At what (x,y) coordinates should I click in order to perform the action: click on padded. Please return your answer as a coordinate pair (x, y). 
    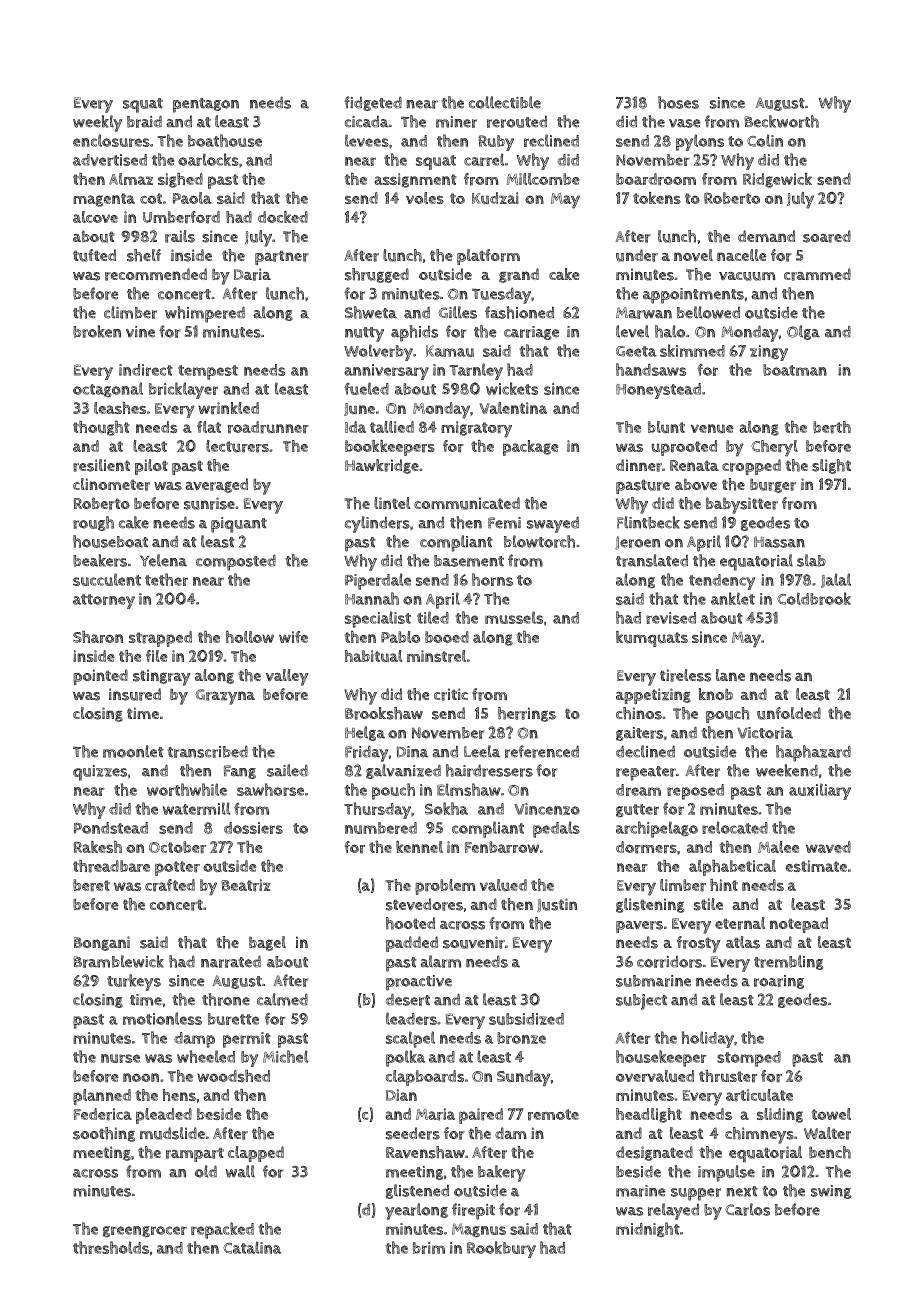
    Looking at the image, I should click on (412, 944).
